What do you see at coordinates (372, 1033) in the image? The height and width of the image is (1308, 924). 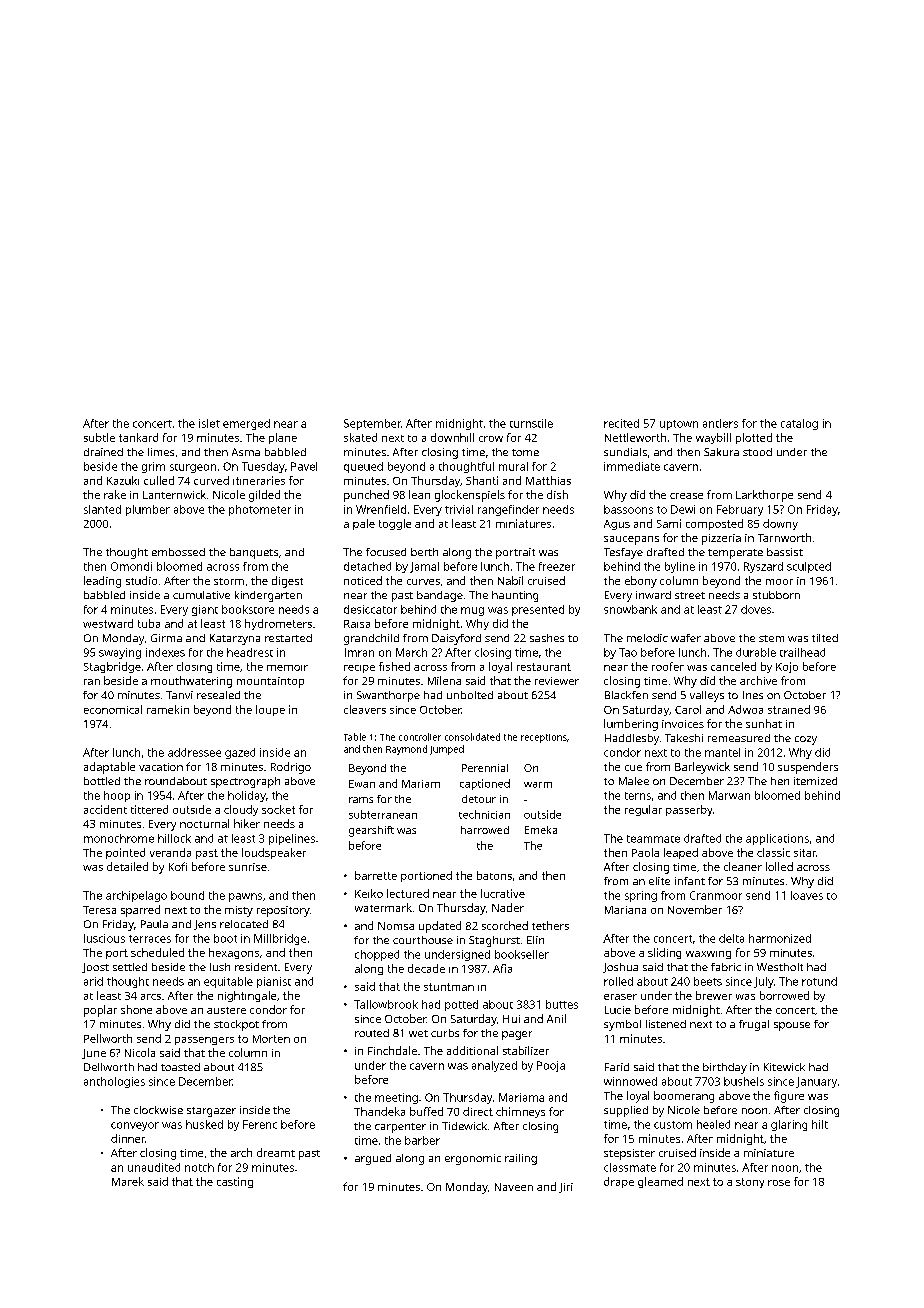 I see `routed` at bounding box center [372, 1033].
